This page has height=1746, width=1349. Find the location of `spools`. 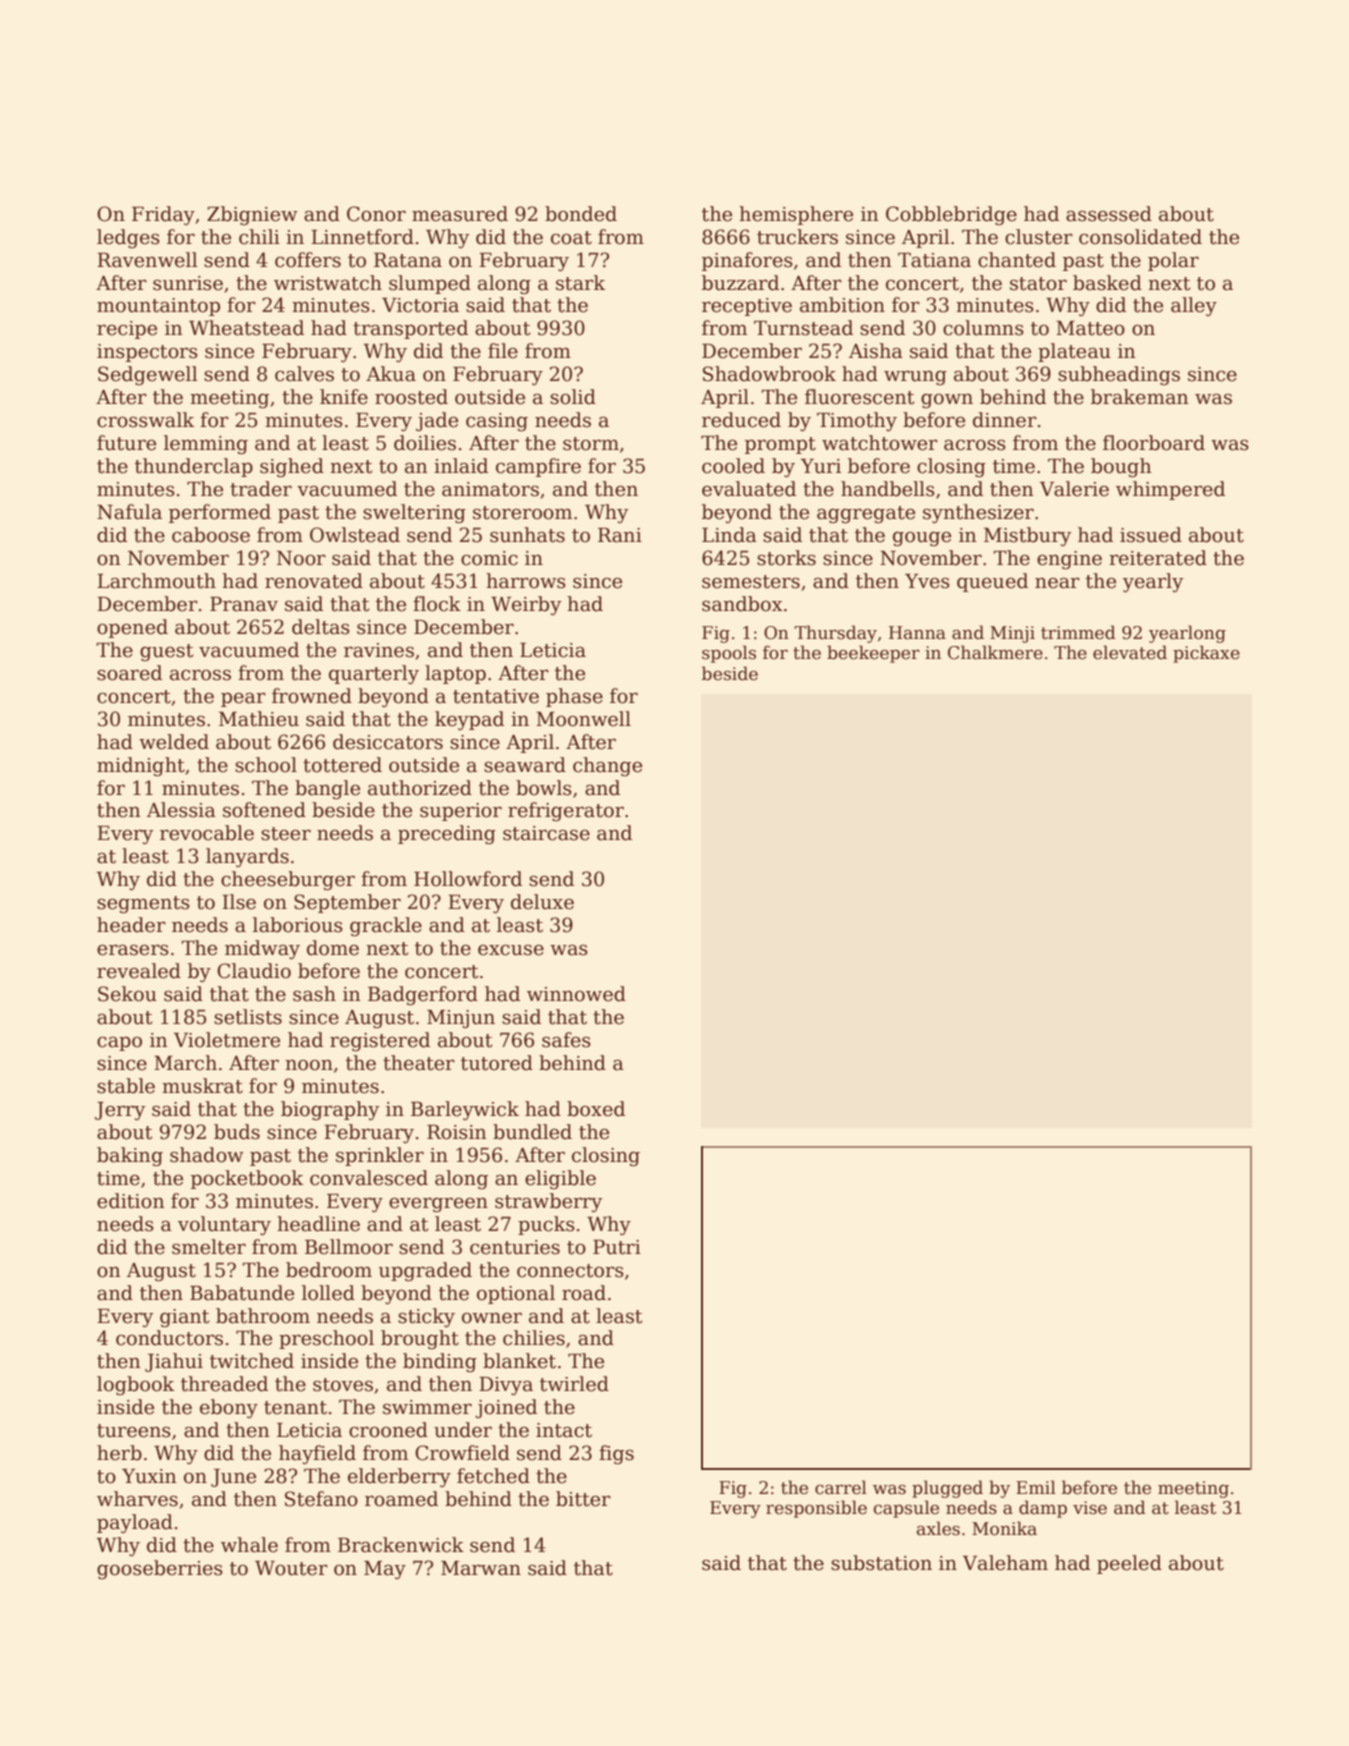

spools is located at coordinates (729, 654).
